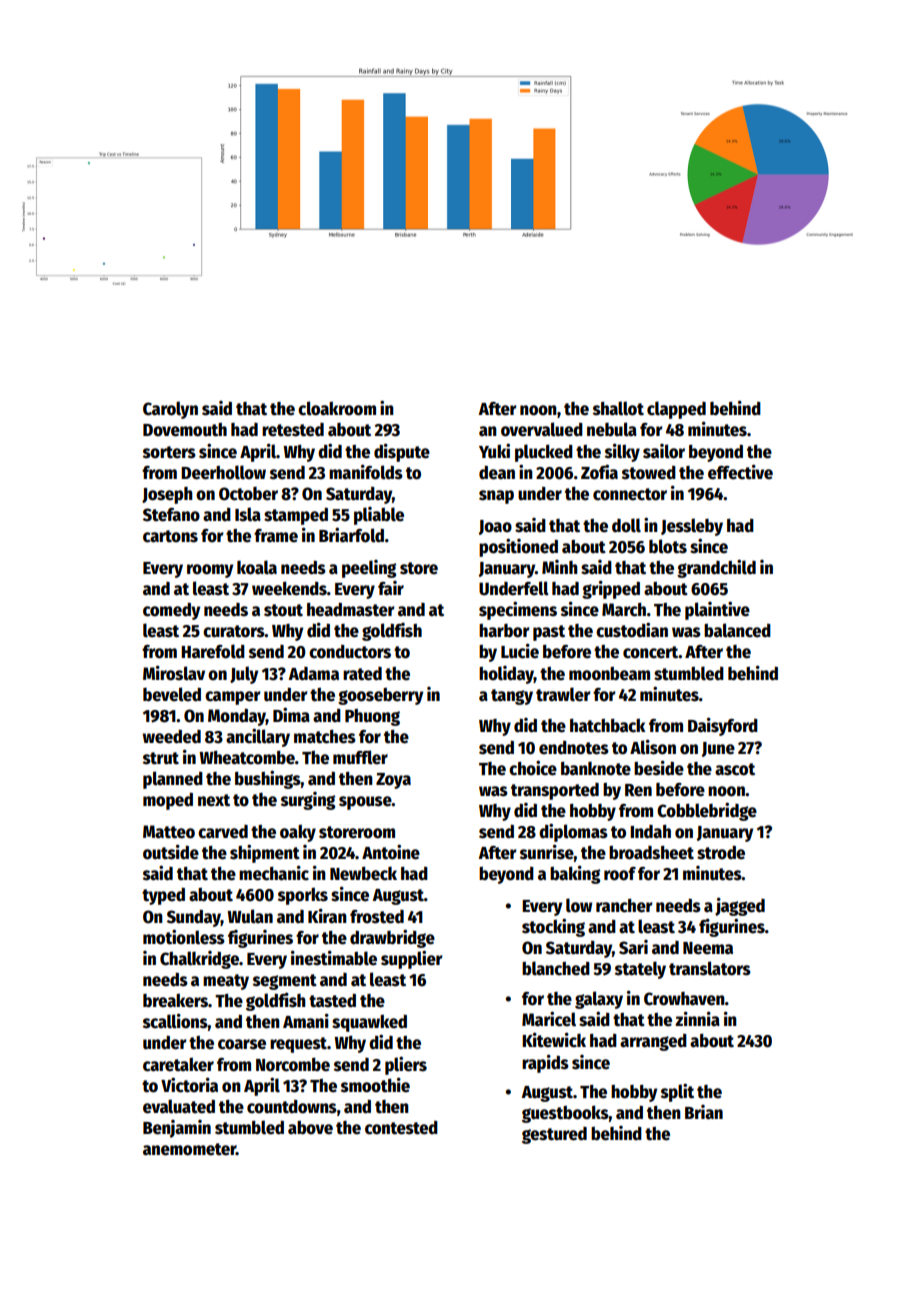 The height and width of the screenshot is (1311, 924). I want to click on effective, so click(740, 472).
